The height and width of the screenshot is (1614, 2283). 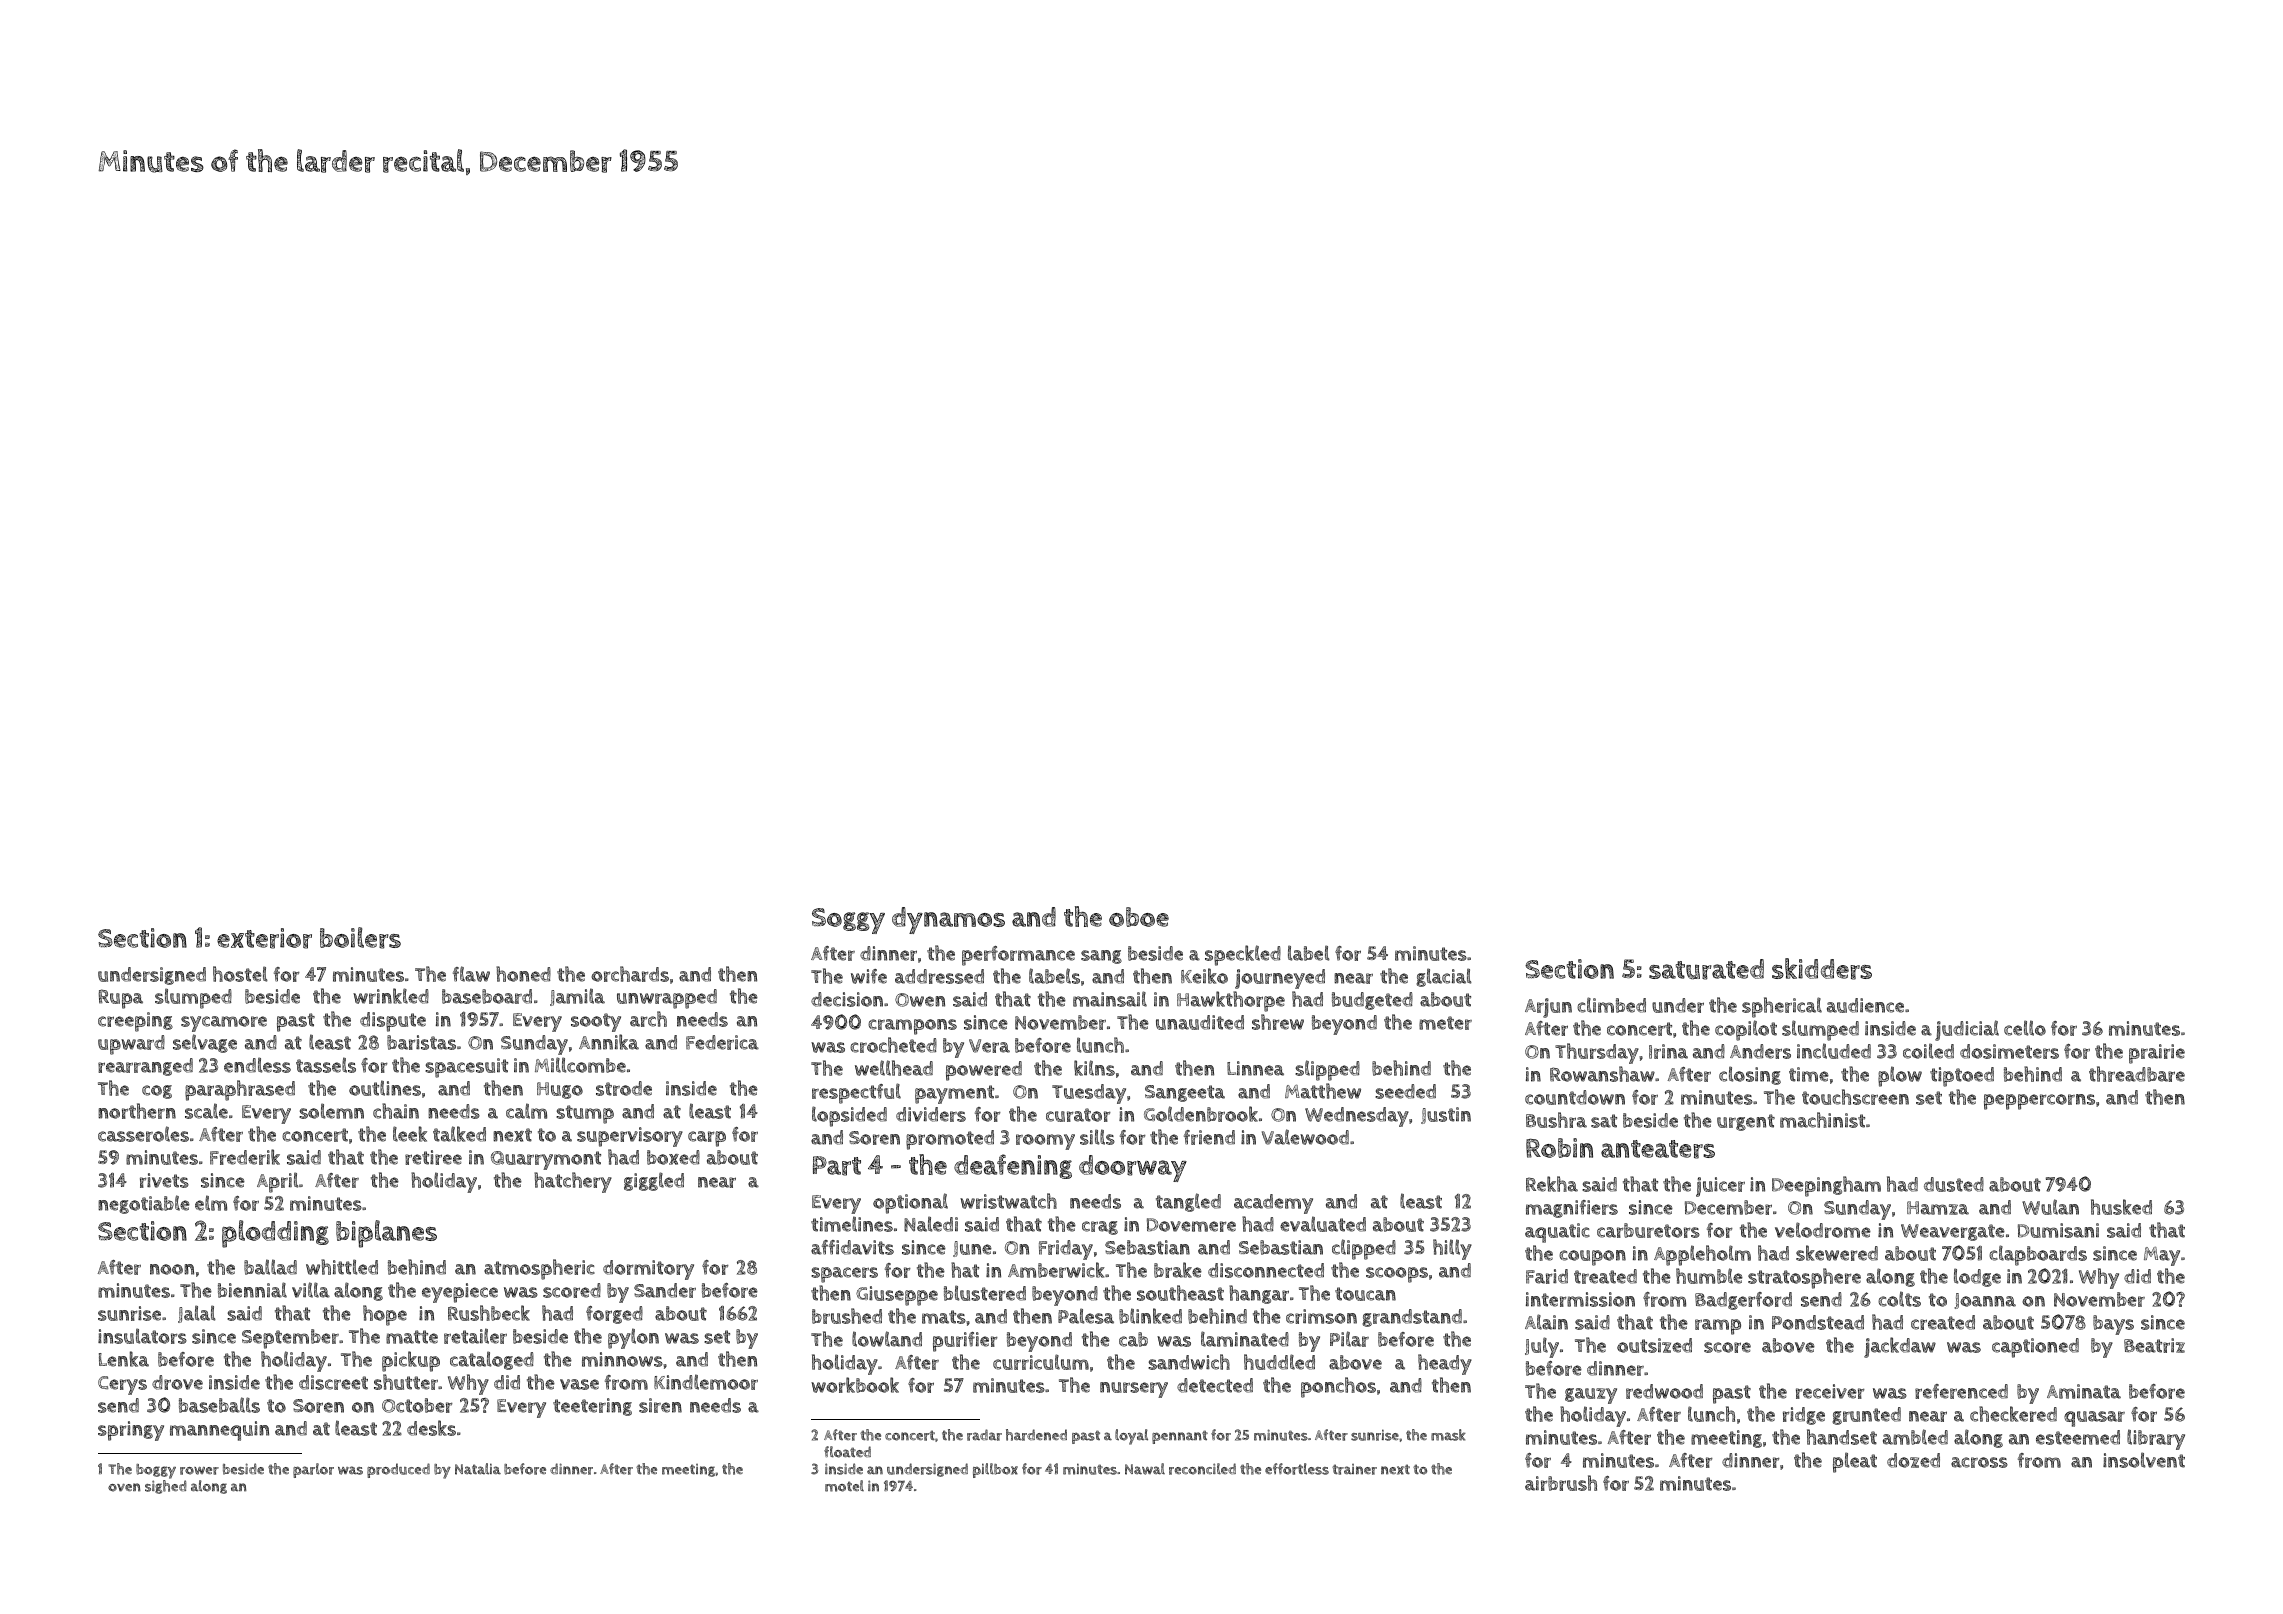 I want to click on Badgerford, so click(x=1743, y=1301).
